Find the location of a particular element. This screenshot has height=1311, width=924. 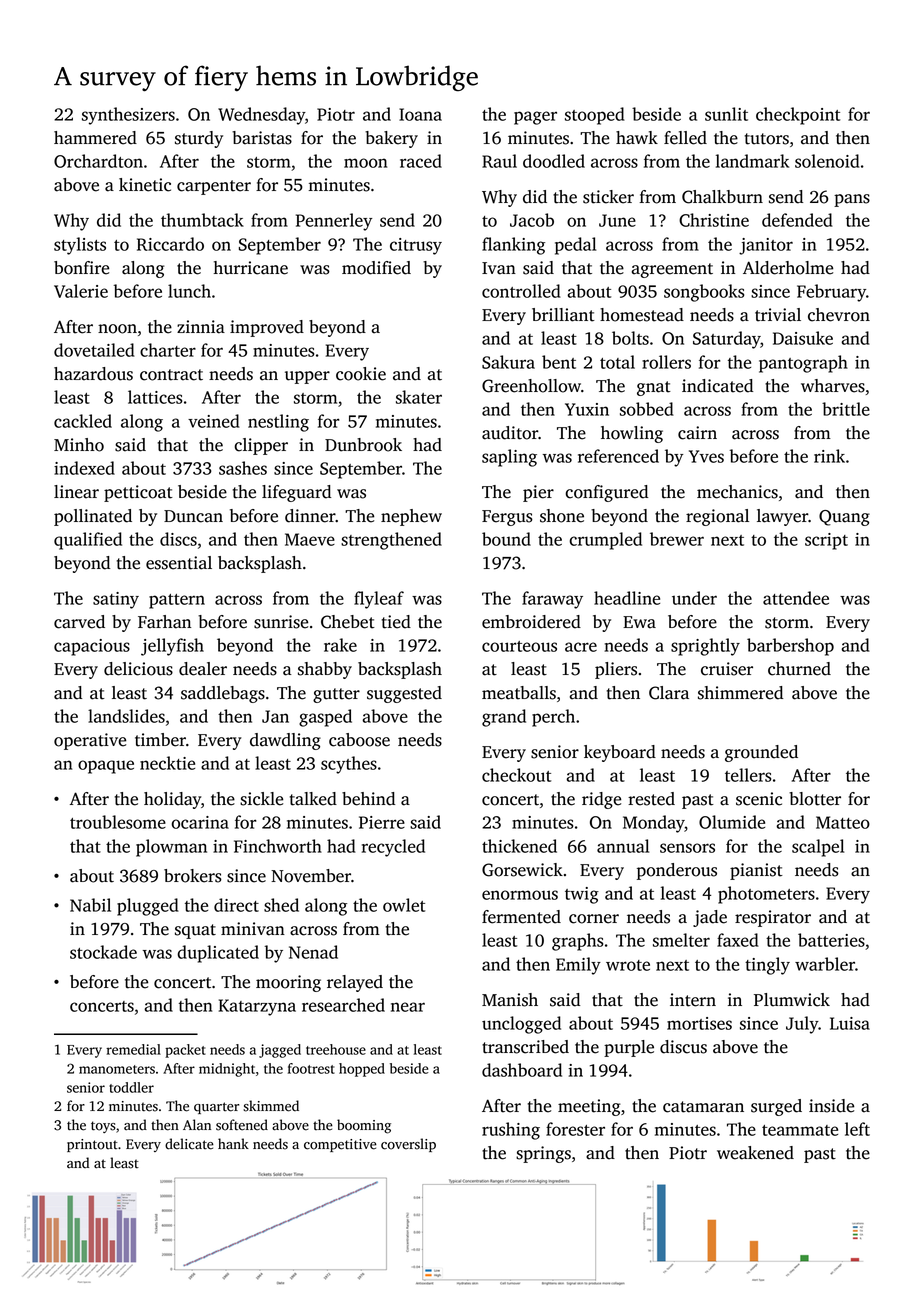

thickened is located at coordinates (519, 846).
